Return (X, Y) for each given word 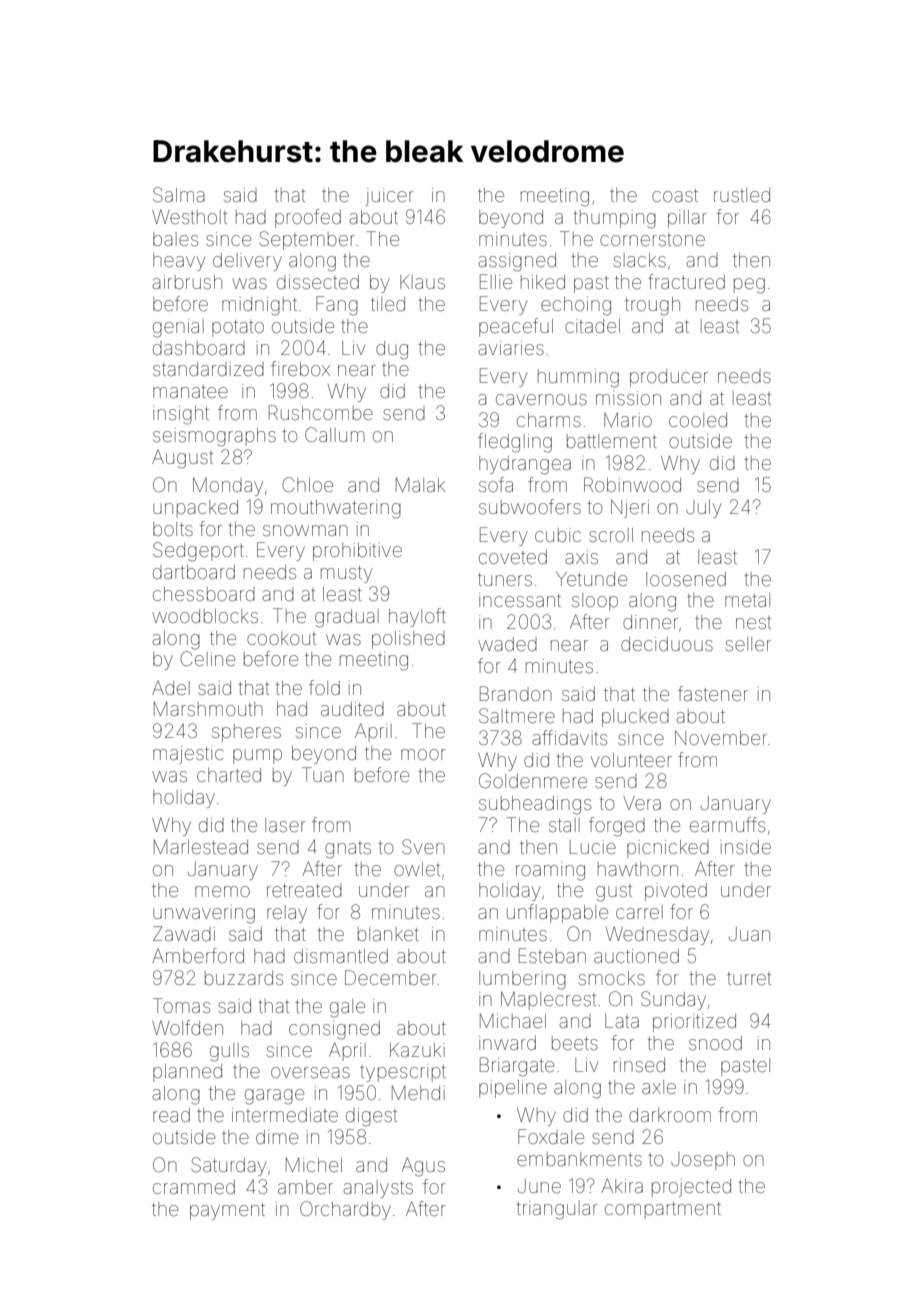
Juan (749, 934)
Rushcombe (321, 412)
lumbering (522, 980)
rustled (742, 195)
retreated (304, 890)
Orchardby (345, 1210)
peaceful (516, 327)
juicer (389, 197)
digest (371, 1117)
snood (715, 1043)
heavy (179, 262)
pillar (687, 219)
